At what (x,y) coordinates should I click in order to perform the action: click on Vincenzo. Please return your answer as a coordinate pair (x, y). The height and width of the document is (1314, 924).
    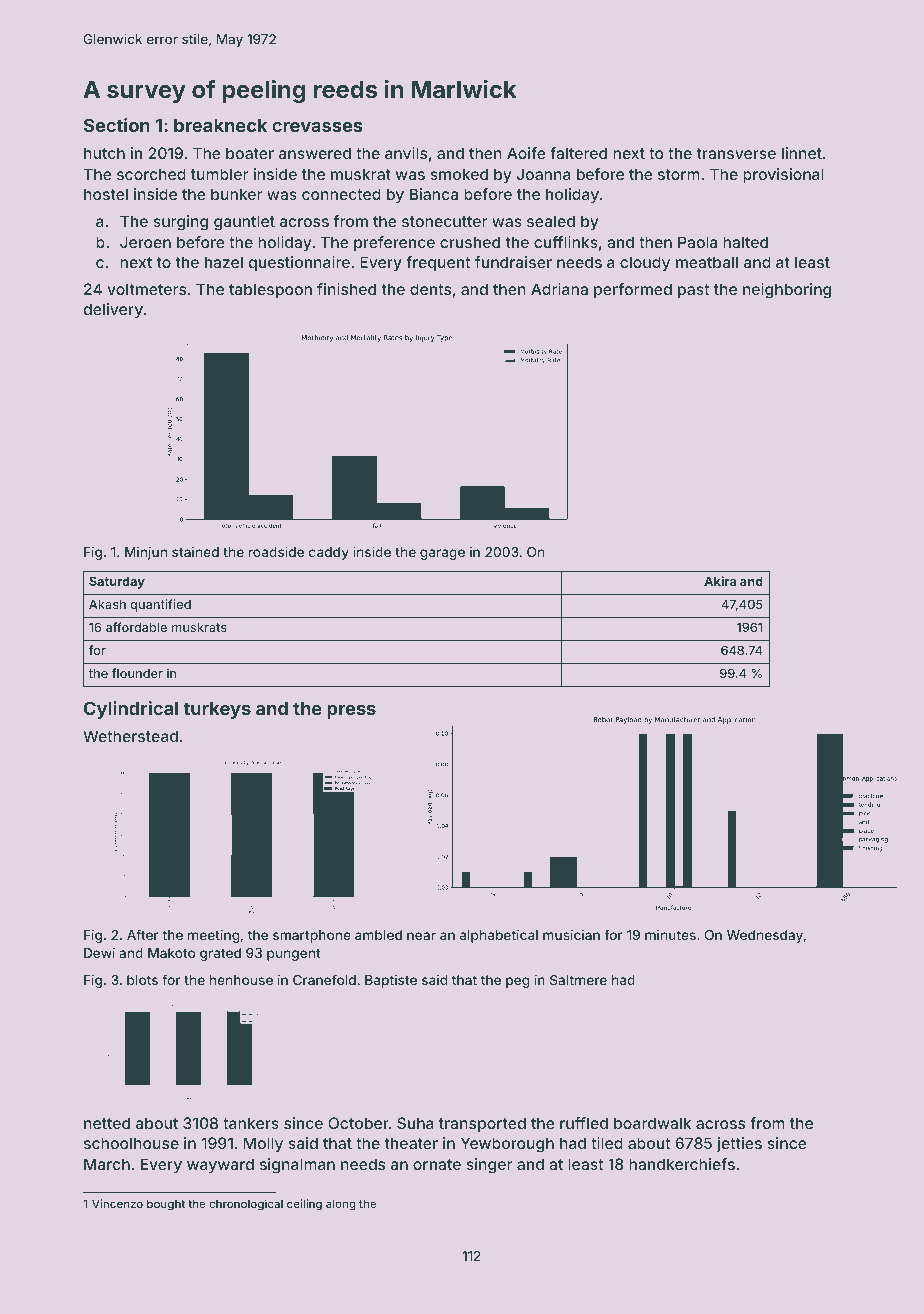
    Looking at the image, I should click on (117, 1203).
